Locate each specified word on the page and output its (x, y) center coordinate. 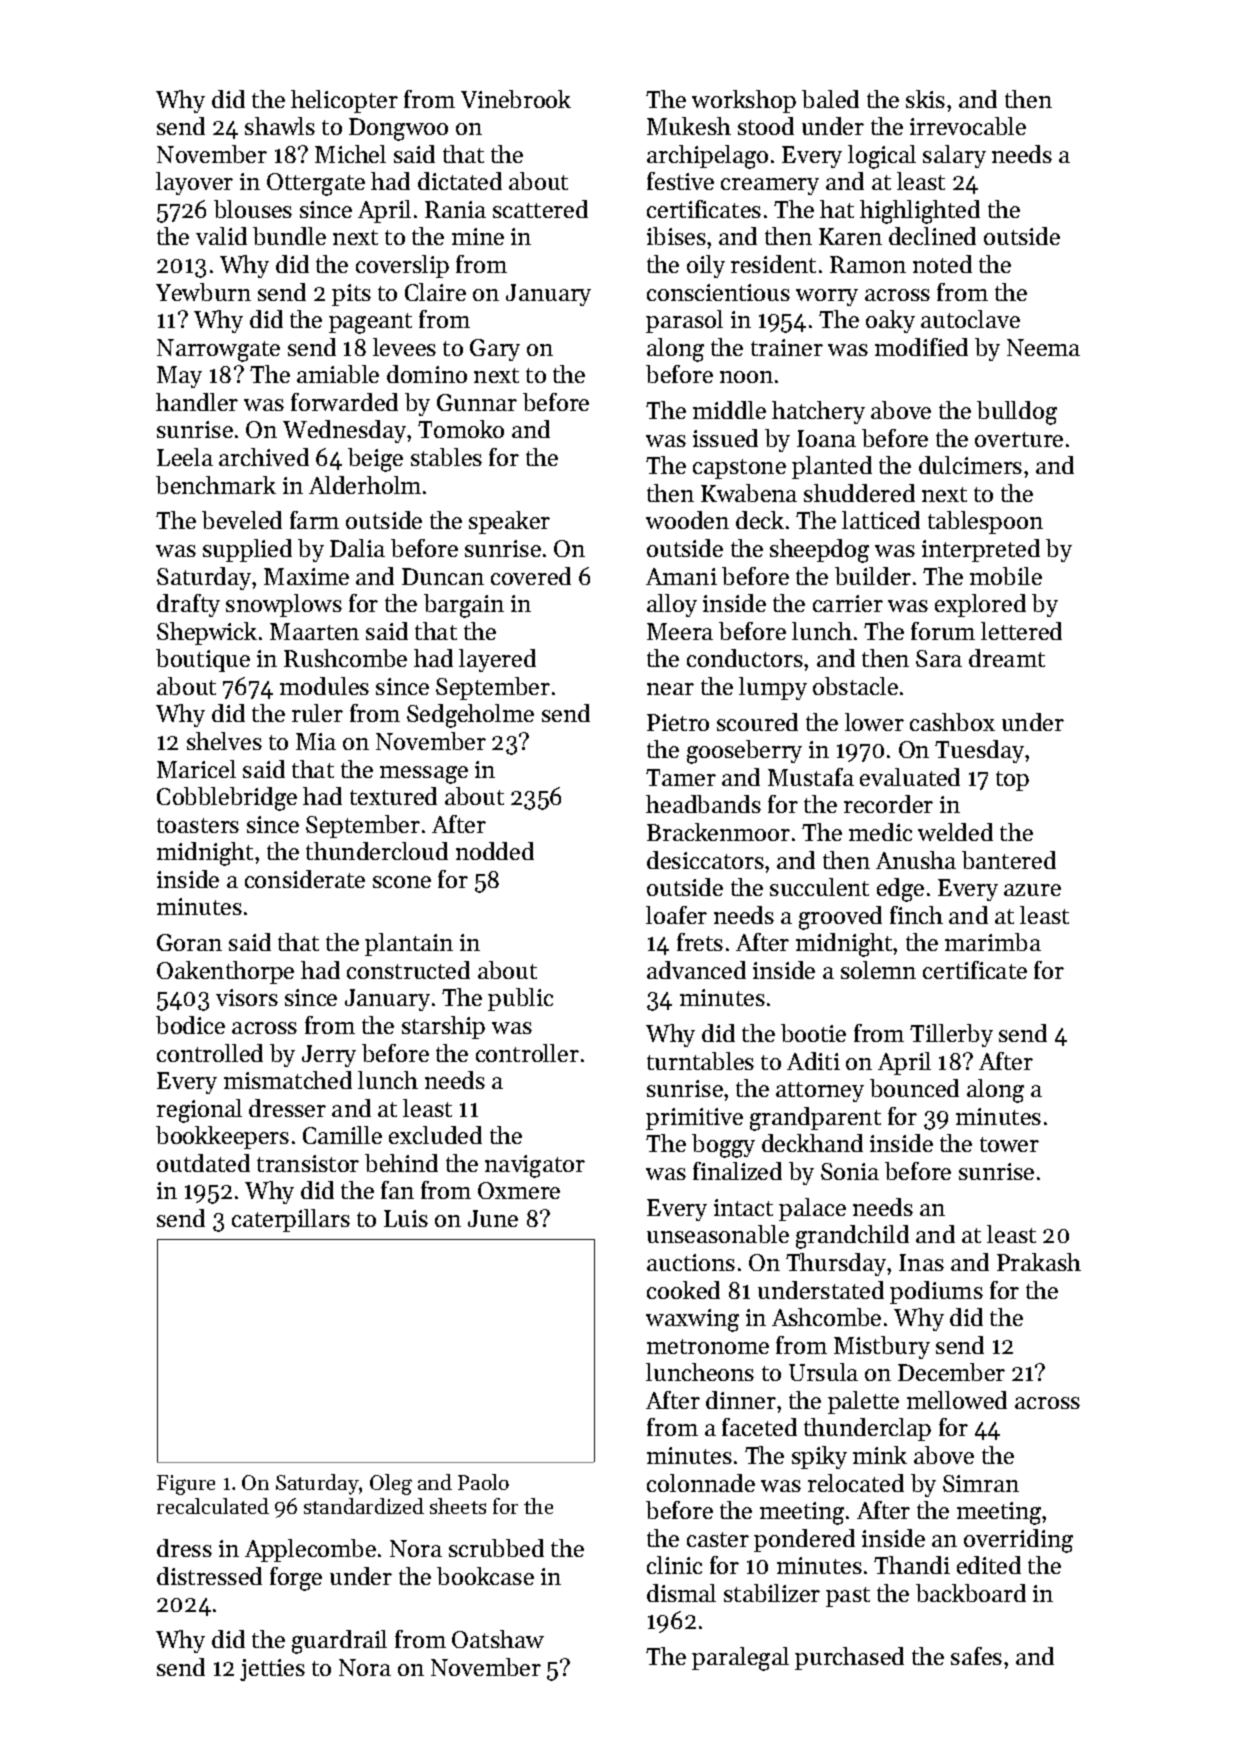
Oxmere (519, 1190)
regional (199, 1111)
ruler (317, 713)
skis (925, 99)
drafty (188, 605)
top (1012, 781)
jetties (272, 1670)
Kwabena (749, 493)
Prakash (1039, 1262)
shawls (280, 126)
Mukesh (689, 126)
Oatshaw (498, 1639)
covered (531, 576)
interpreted (981, 550)
